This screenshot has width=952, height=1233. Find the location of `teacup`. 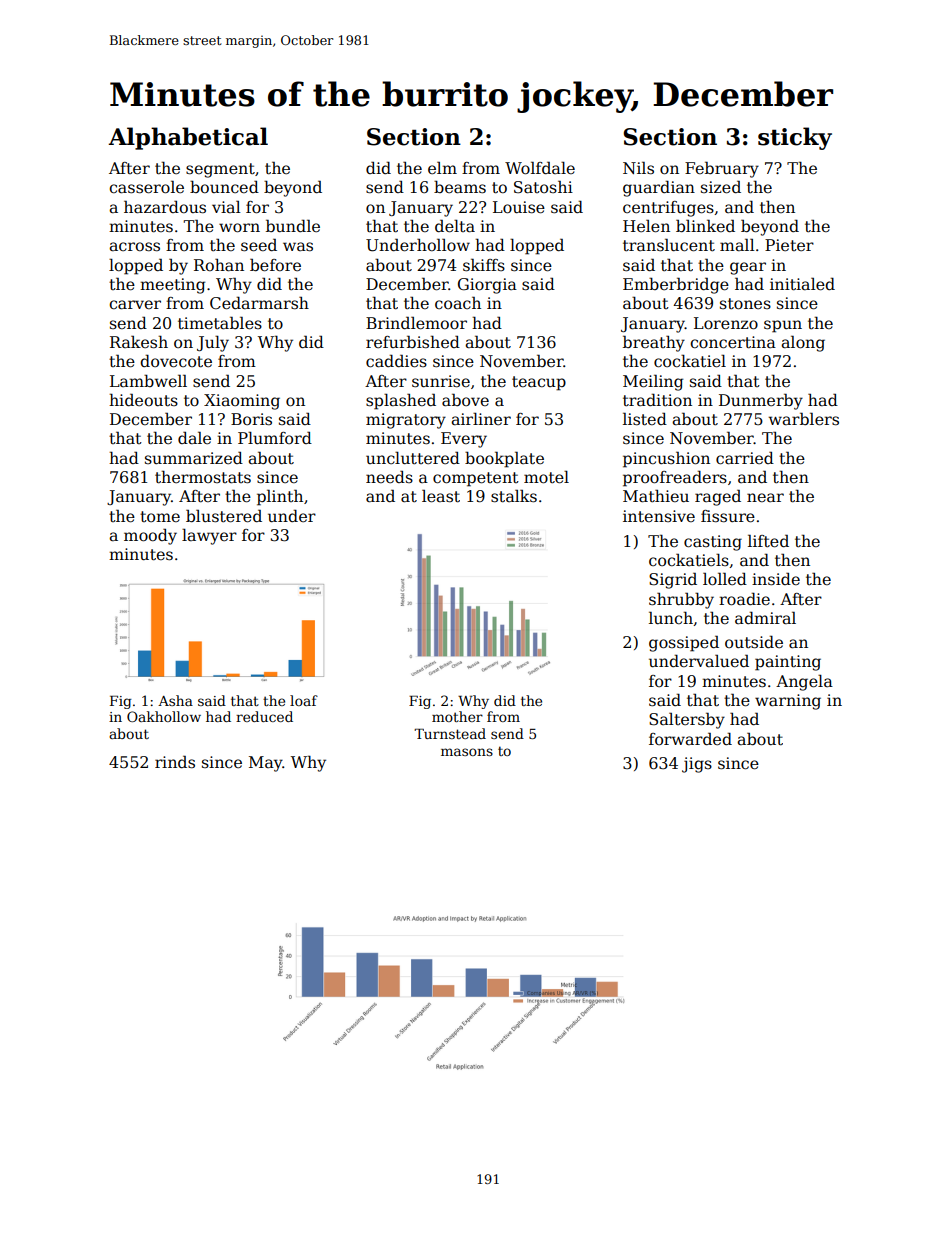

teacup is located at coordinates (539, 383).
